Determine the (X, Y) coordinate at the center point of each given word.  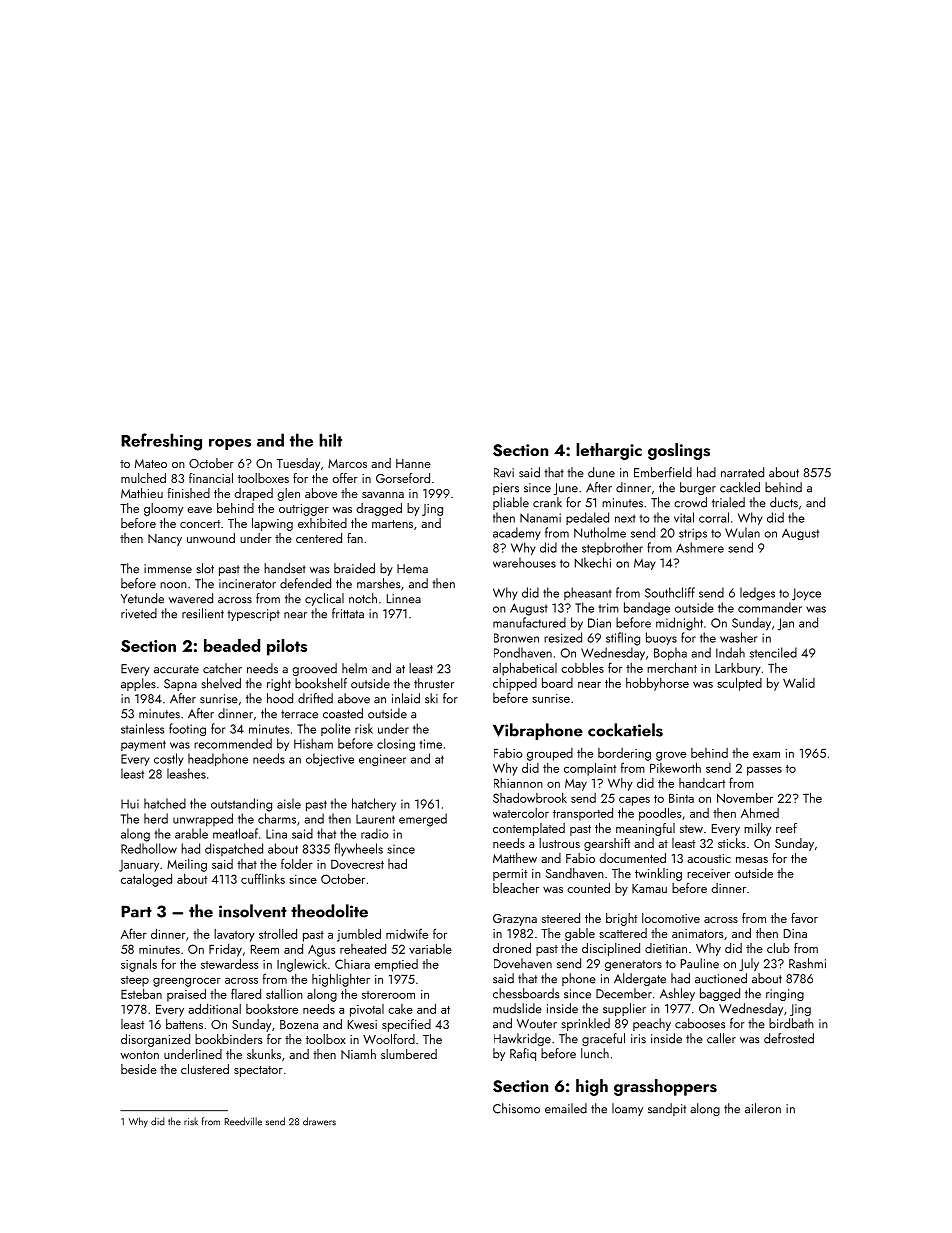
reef (786, 828)
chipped (515, 684)
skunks (264, 1054)
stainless (142, 728)
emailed (566, 1108)
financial (211, 478)
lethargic (609, 451)
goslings (679, 451)
